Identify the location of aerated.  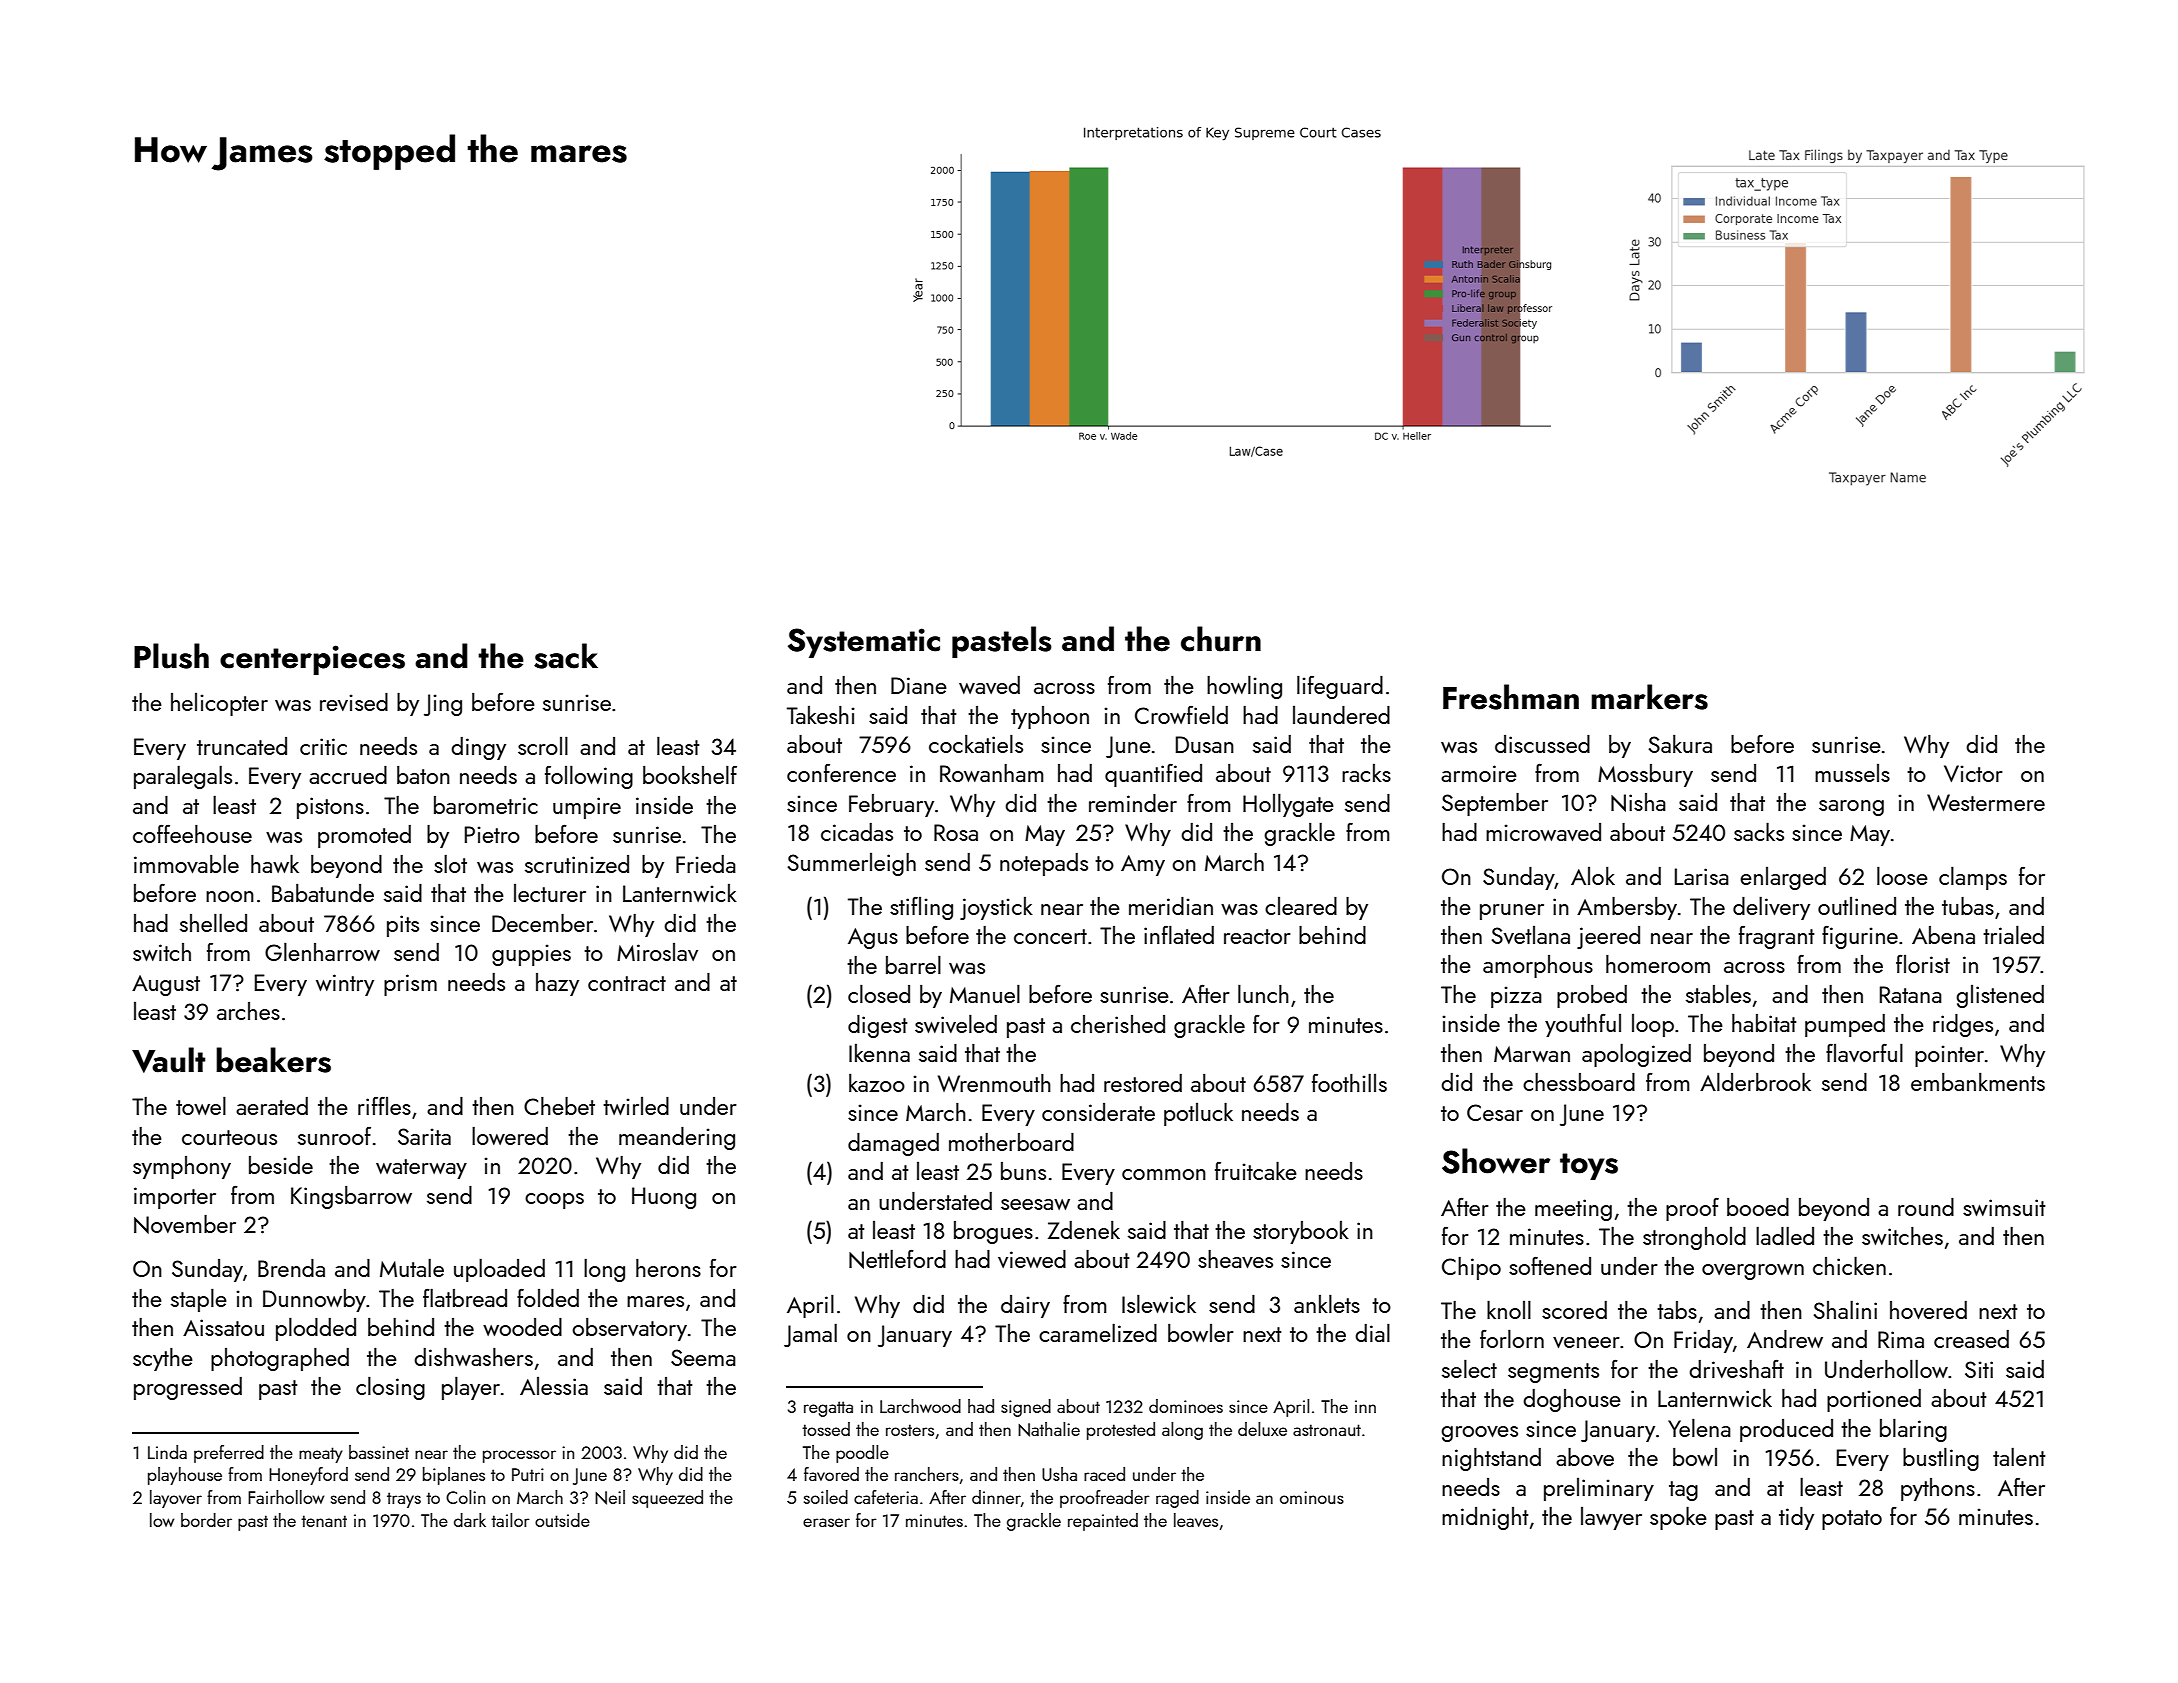
(272, 1106).
